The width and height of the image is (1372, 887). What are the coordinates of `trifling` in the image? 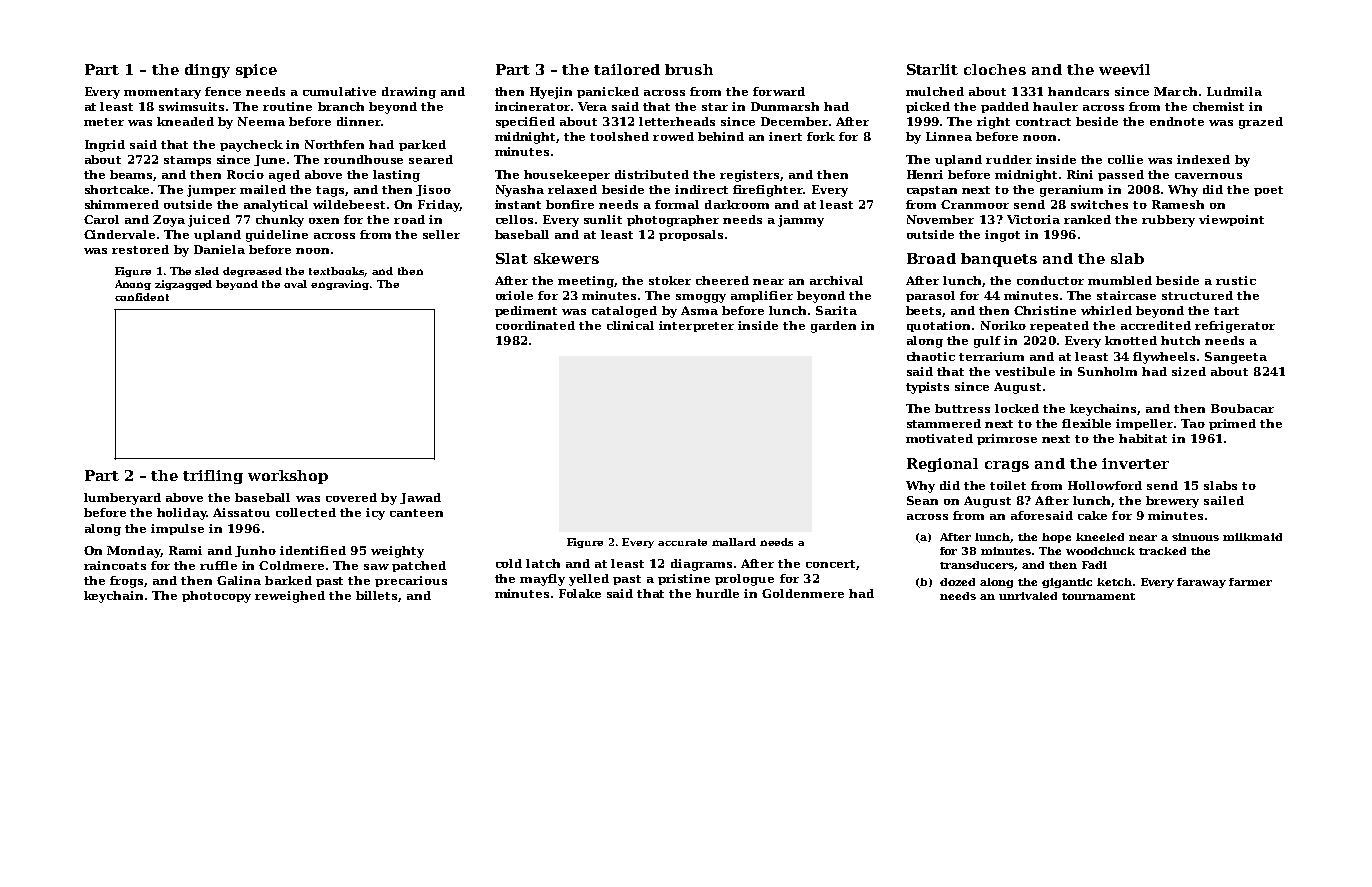 It's located at (213, 477).
